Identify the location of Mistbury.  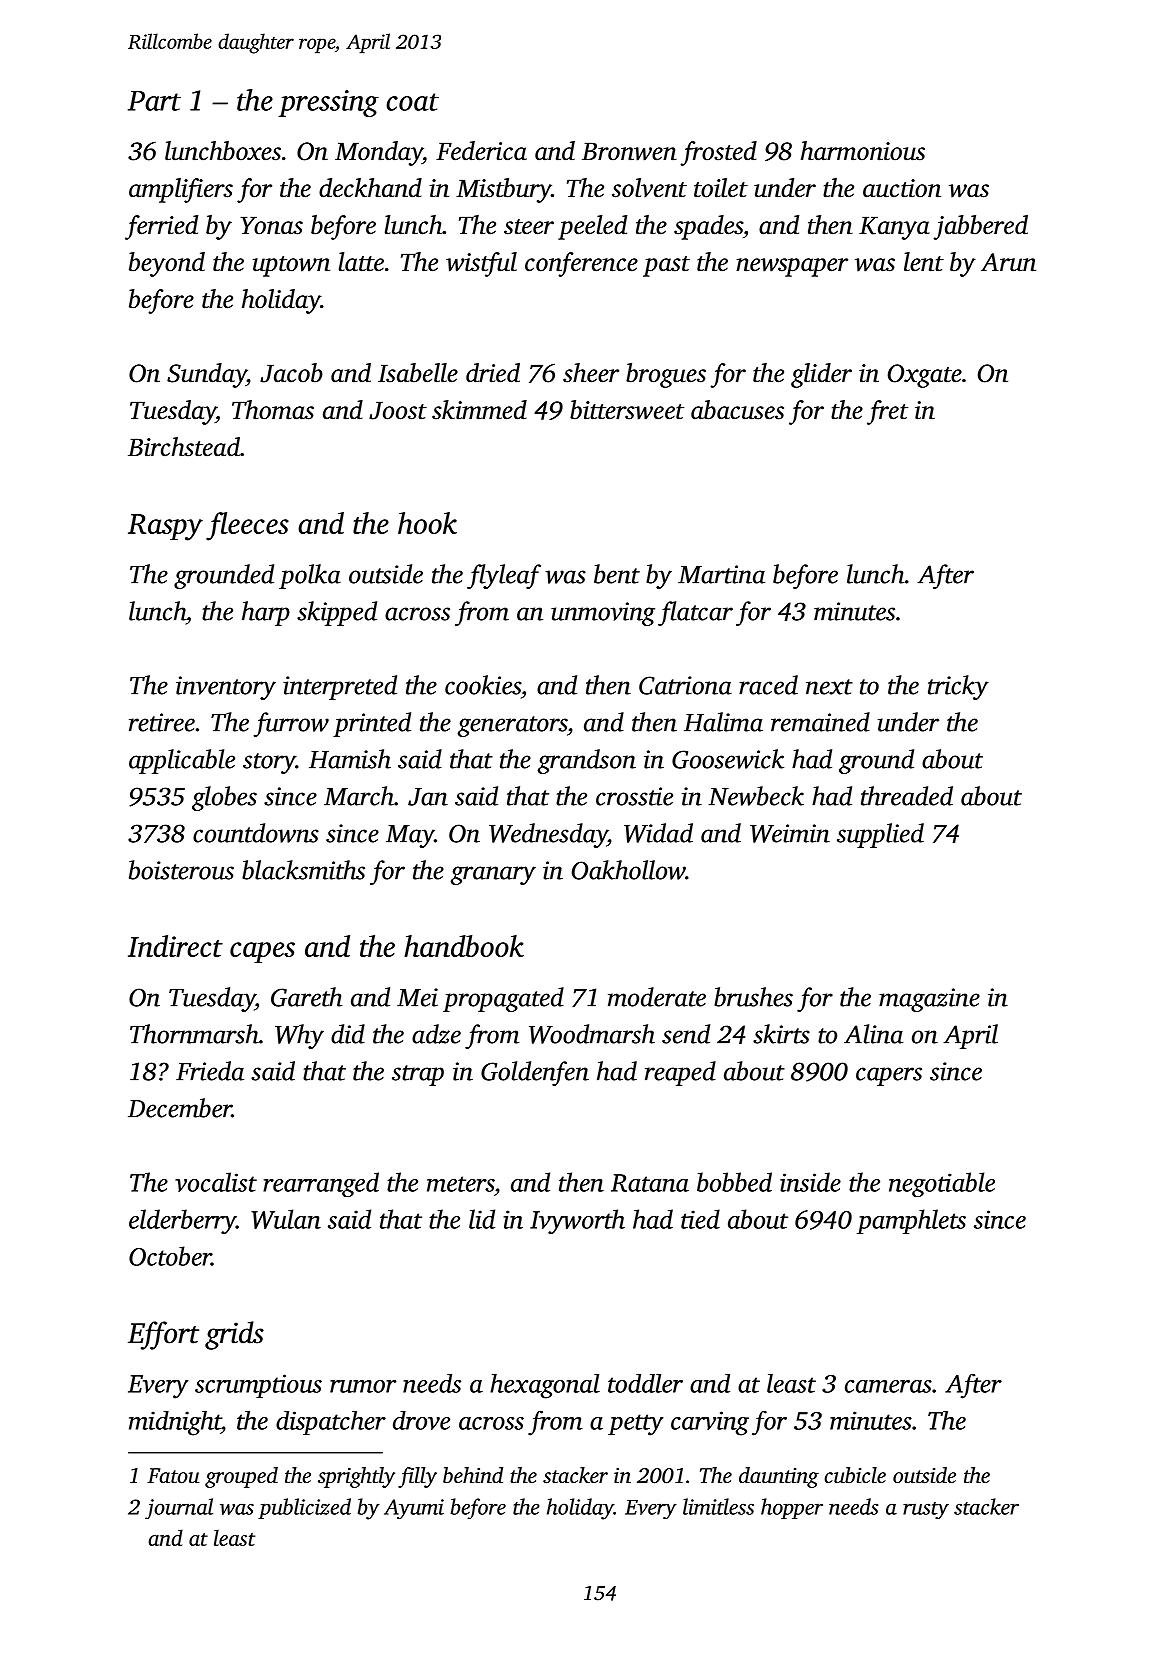
(503, 190).
